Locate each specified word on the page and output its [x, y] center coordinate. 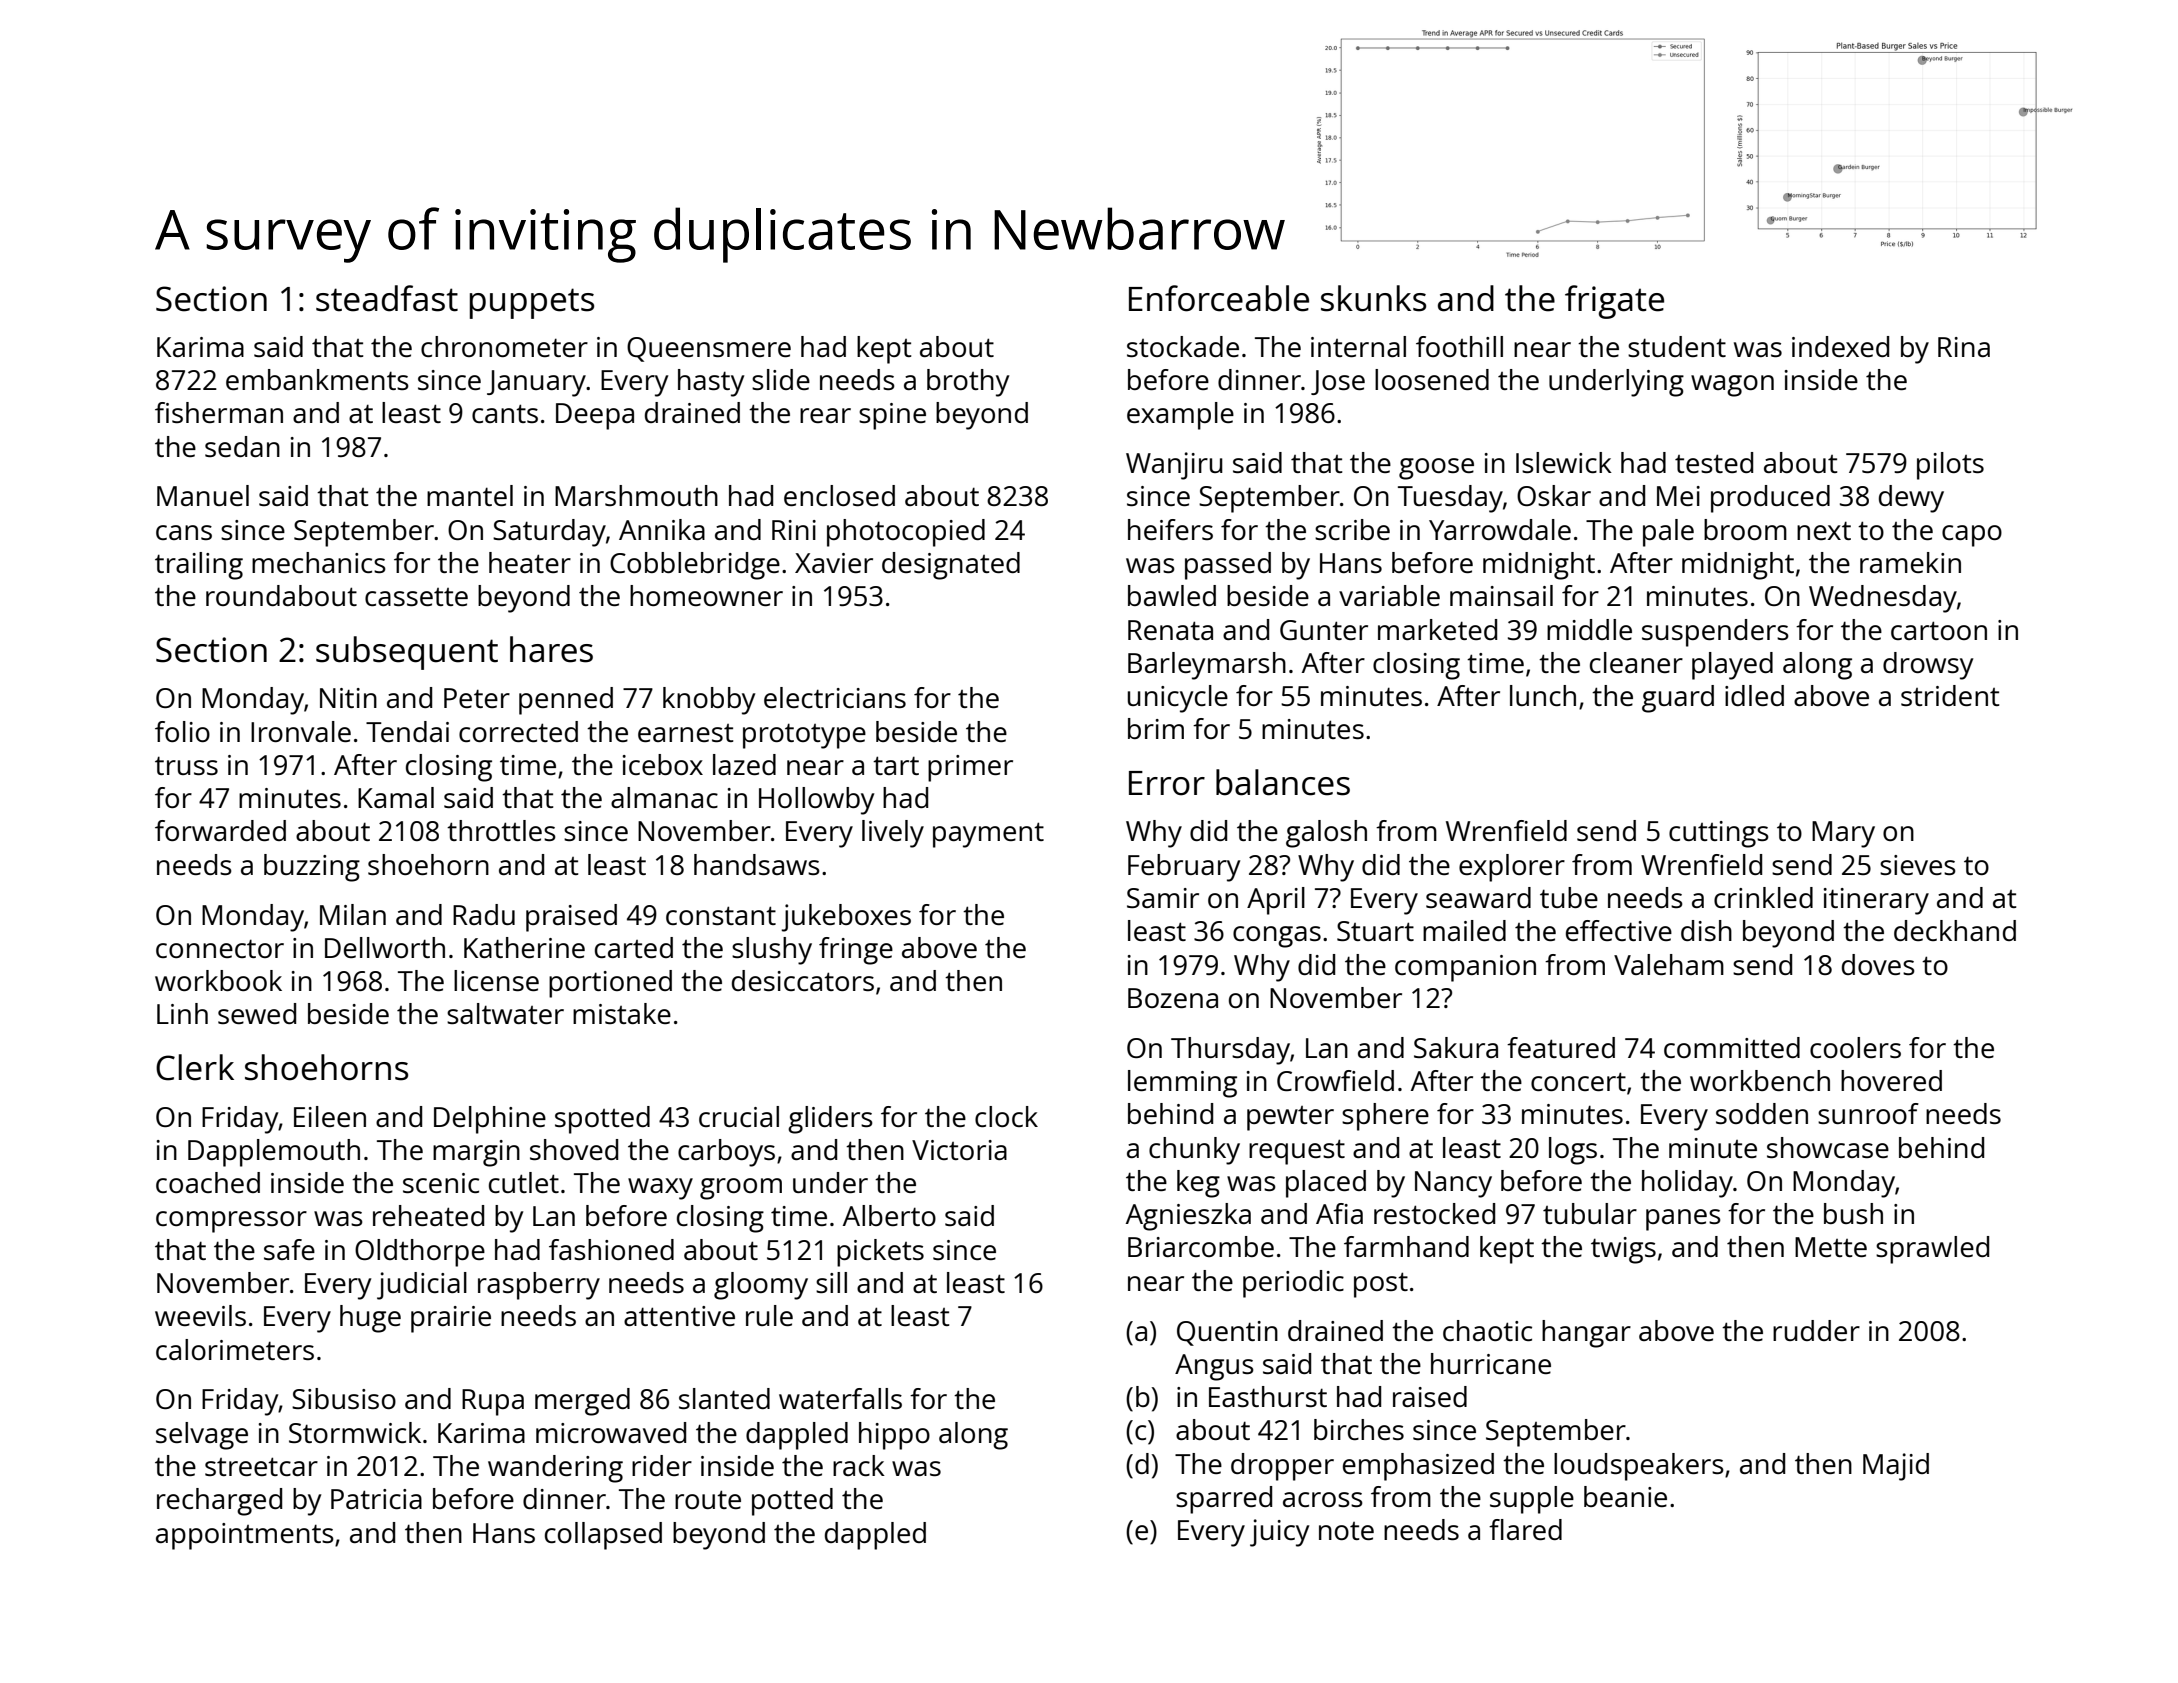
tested [1714, 462]
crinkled [1763, 897]
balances [1283, 782]
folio [182, 731]
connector [220, 948]
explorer [1512, 868]
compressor [231, 1222]
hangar [1586, 1334]
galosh [1326, 834]
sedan [242, 446]
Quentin [1227, 1333]
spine [892, 416]
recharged [219, 1502]
